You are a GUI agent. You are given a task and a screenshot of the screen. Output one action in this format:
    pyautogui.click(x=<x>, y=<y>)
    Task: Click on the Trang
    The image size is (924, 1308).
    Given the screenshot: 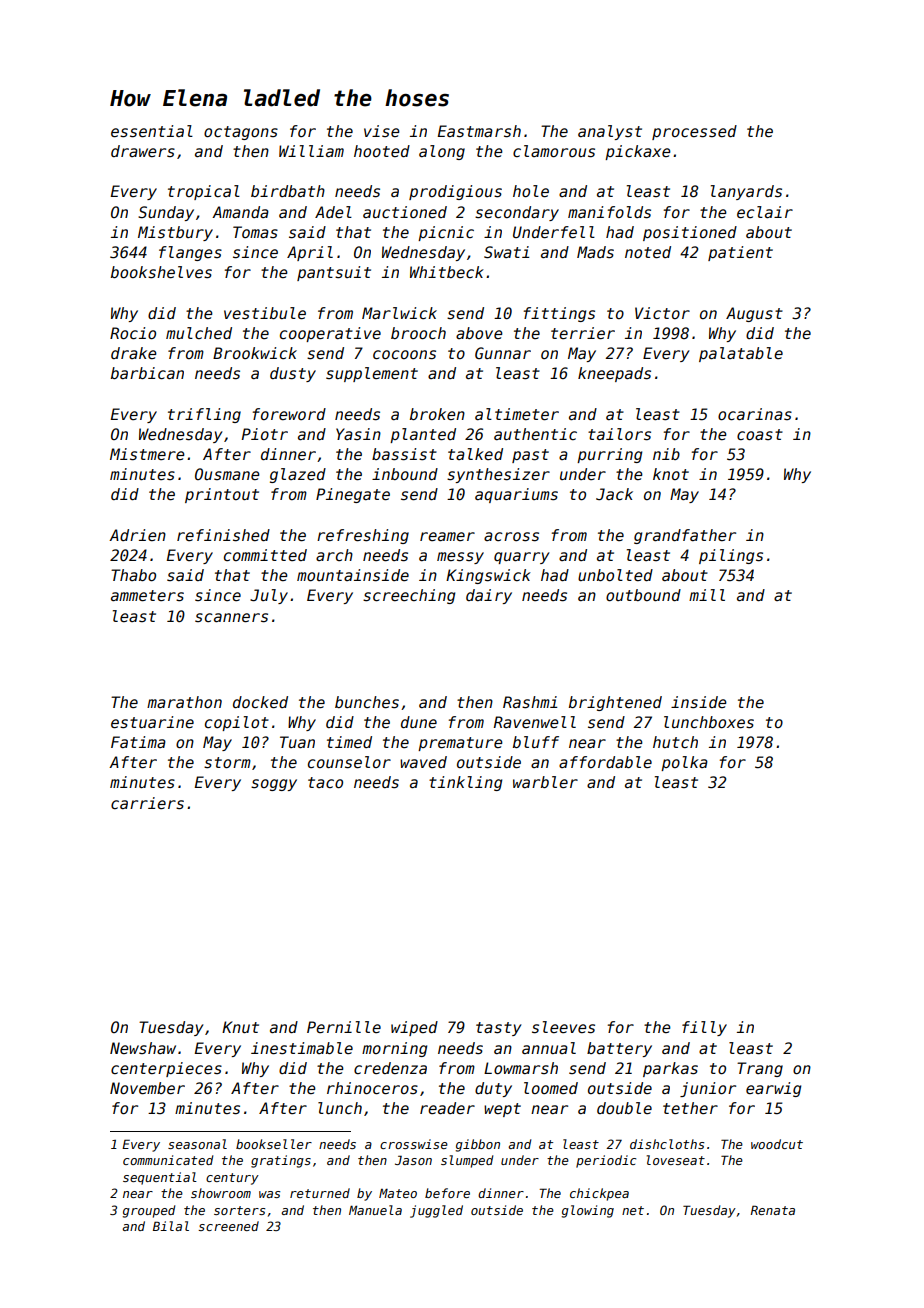 What is the action you would take?
    pyautogui.click(x=760, y=1069)
